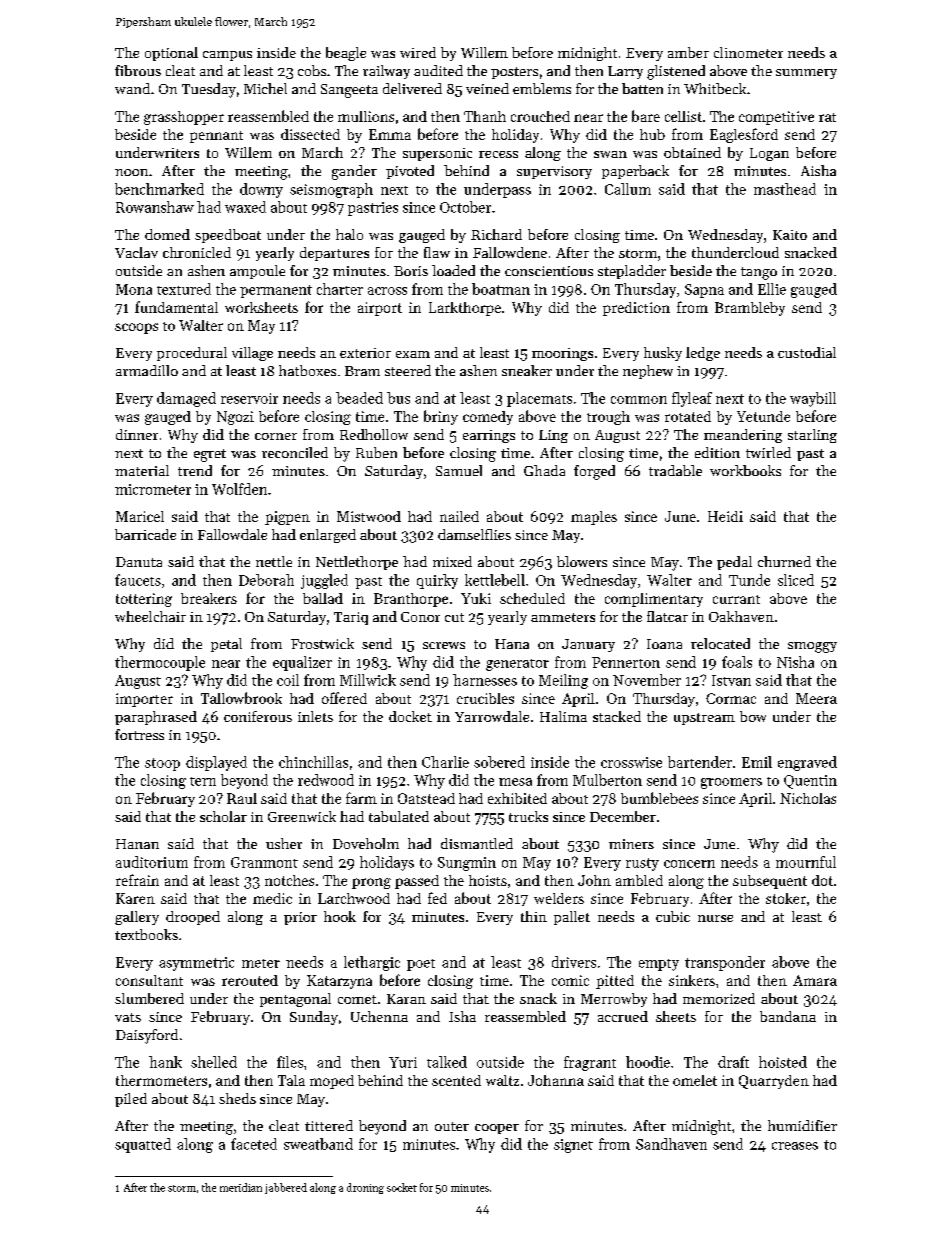 The image size is (952, 1233). I want to click on Boris, so click(411, 271).
